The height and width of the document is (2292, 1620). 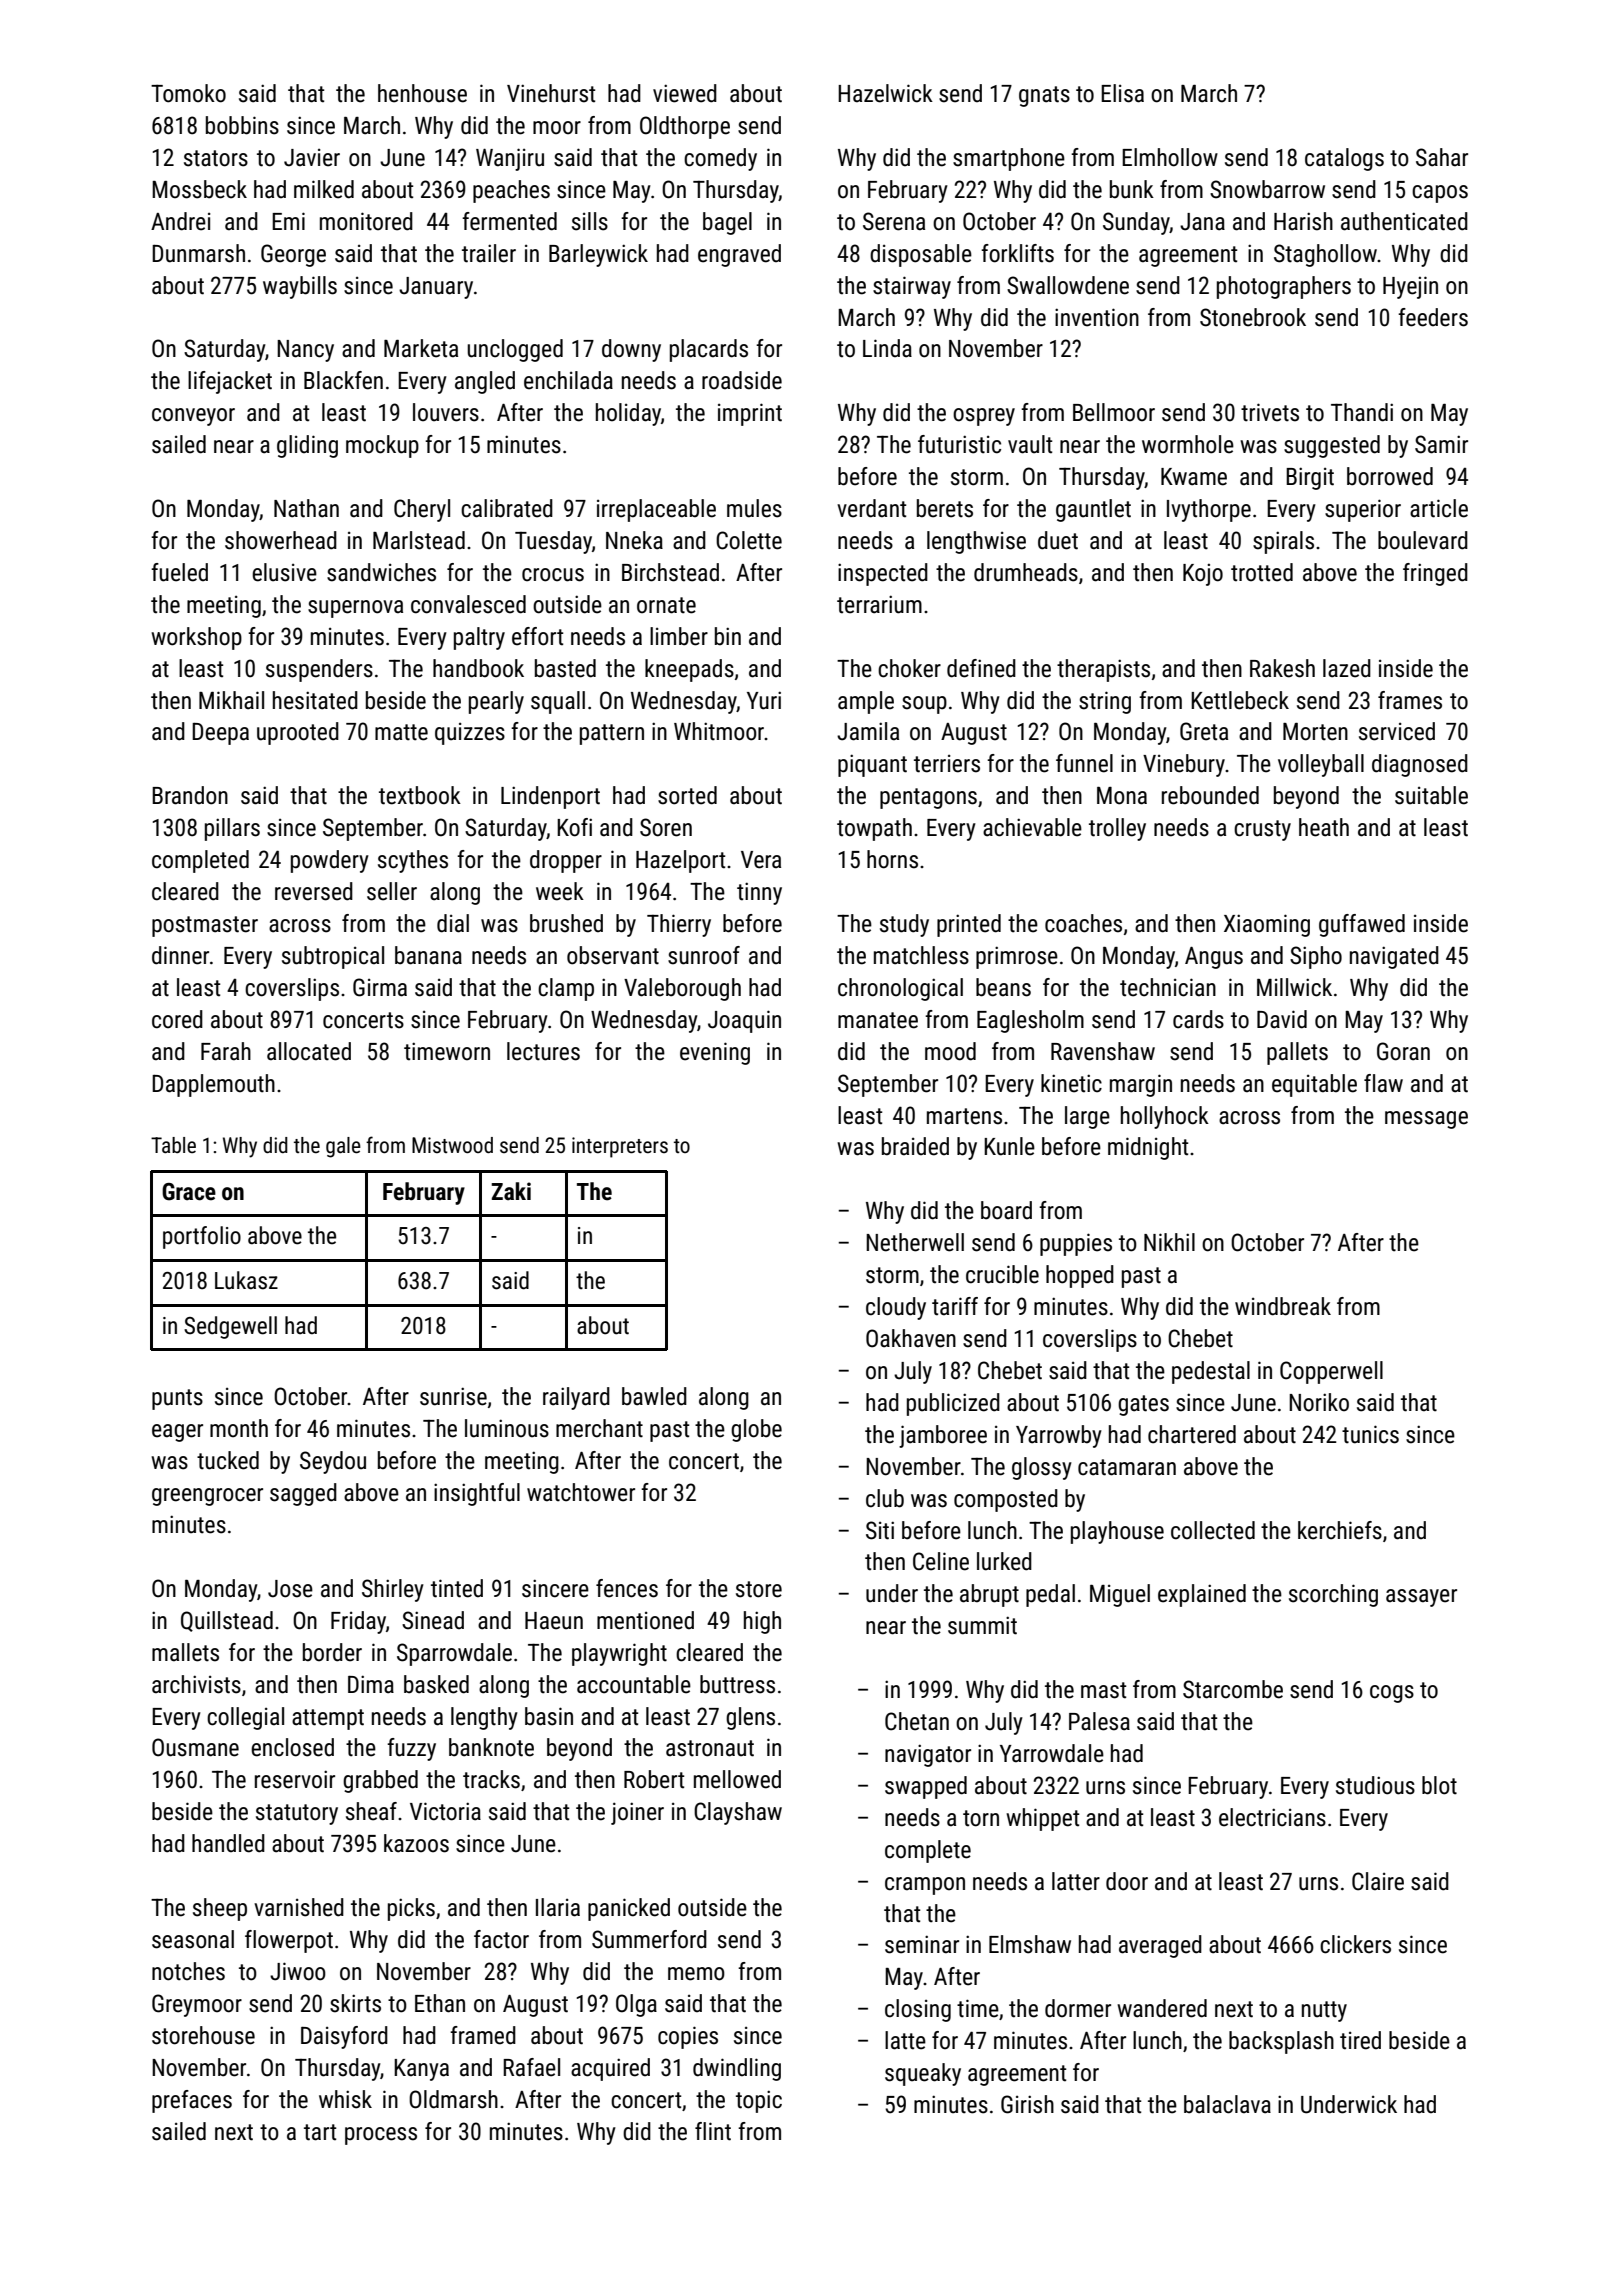 What do you see at coordinates (713, 2131) in the document?
I see `flint` at bounding box center [713, 2131].
